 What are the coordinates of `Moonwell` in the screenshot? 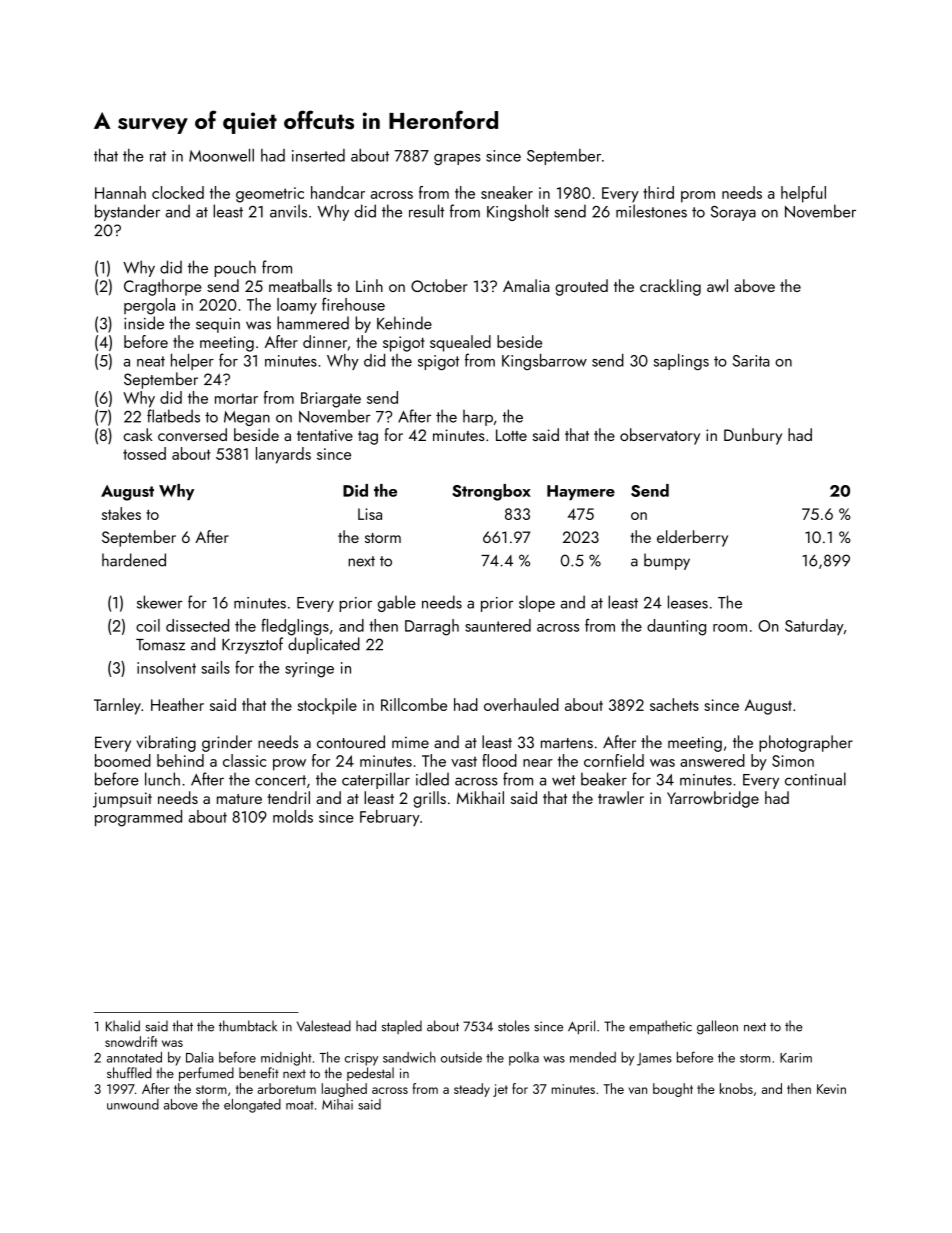 It's located at (221, 155).
